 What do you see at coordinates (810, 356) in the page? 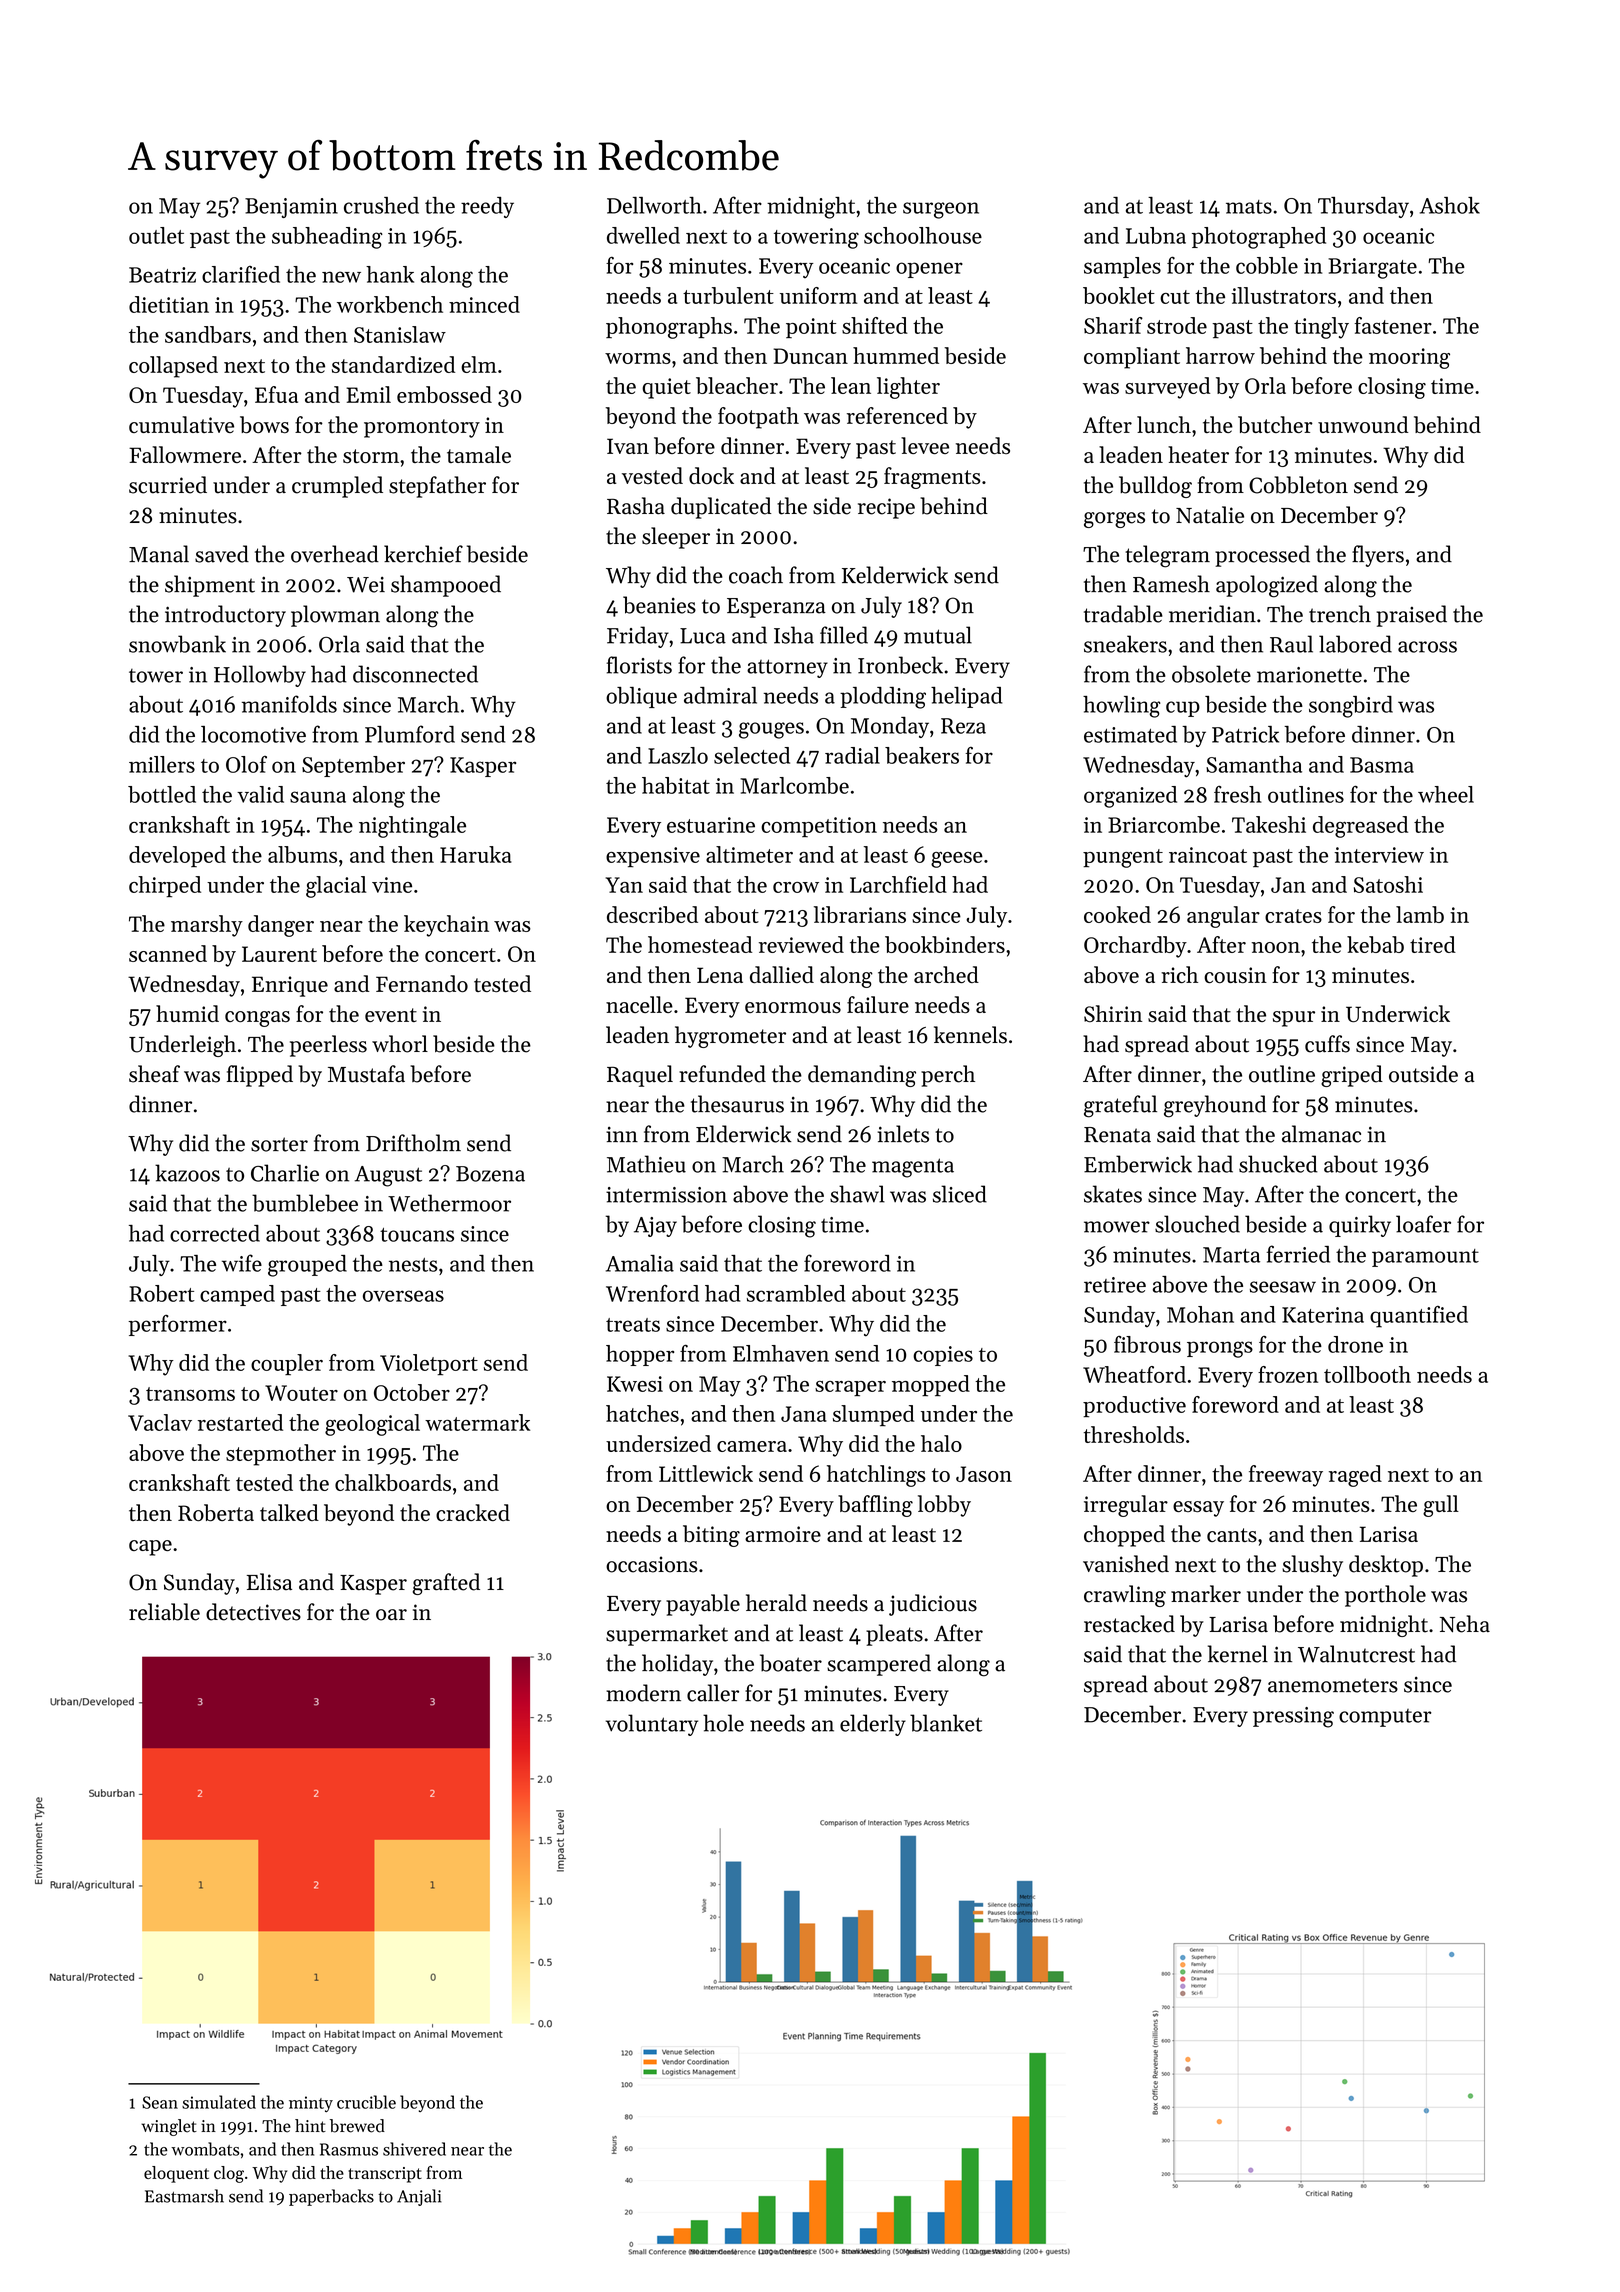
I see `Duncan` at bounding box center [810, 356].
